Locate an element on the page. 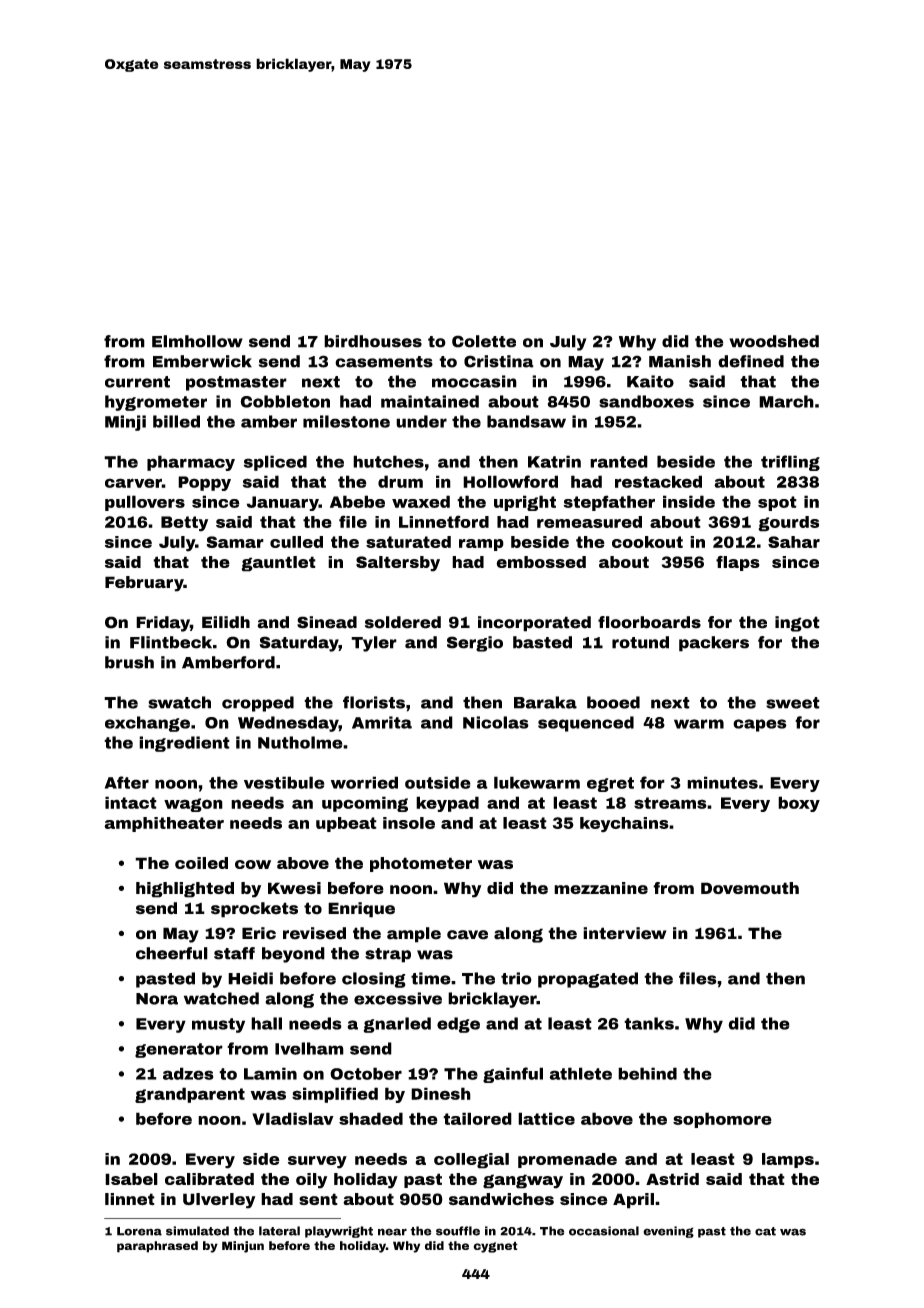  After is located at coordinates (127, 782).
